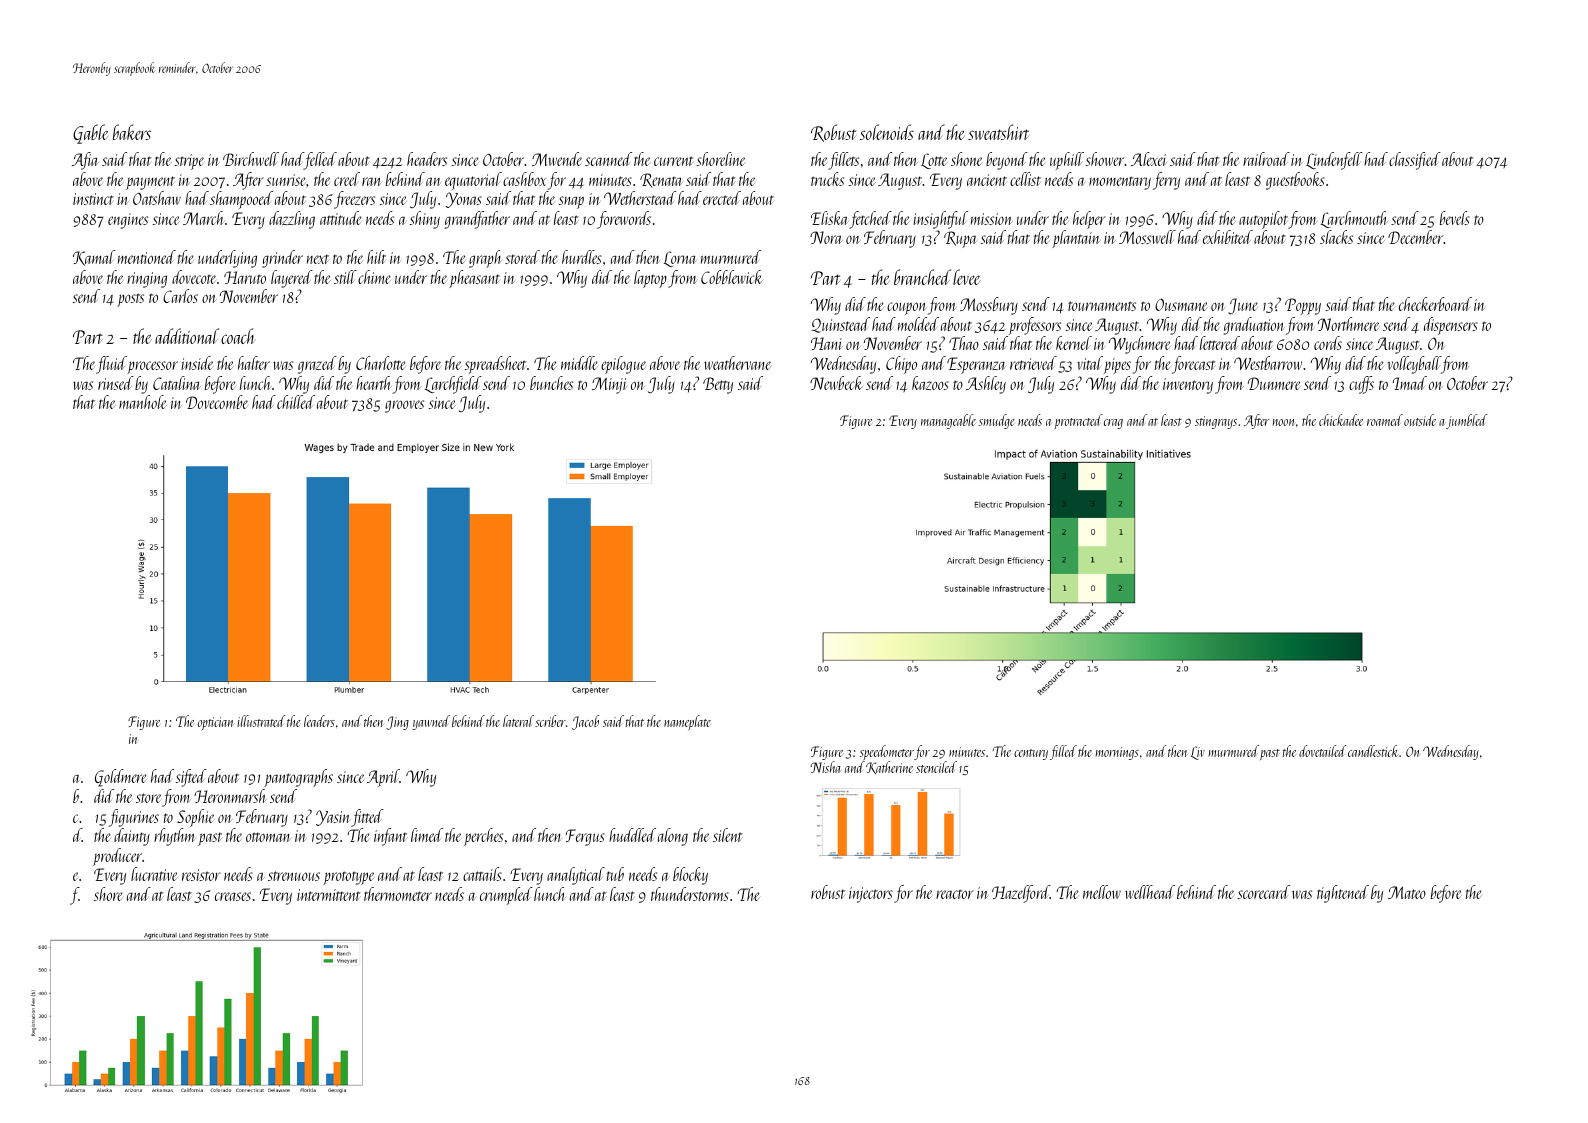 This screenshot has width=1588, height=1123. What do you see at coordinates (624, 220) in the screenshot?
I see `forewords` at bounding box center [624, 220].
